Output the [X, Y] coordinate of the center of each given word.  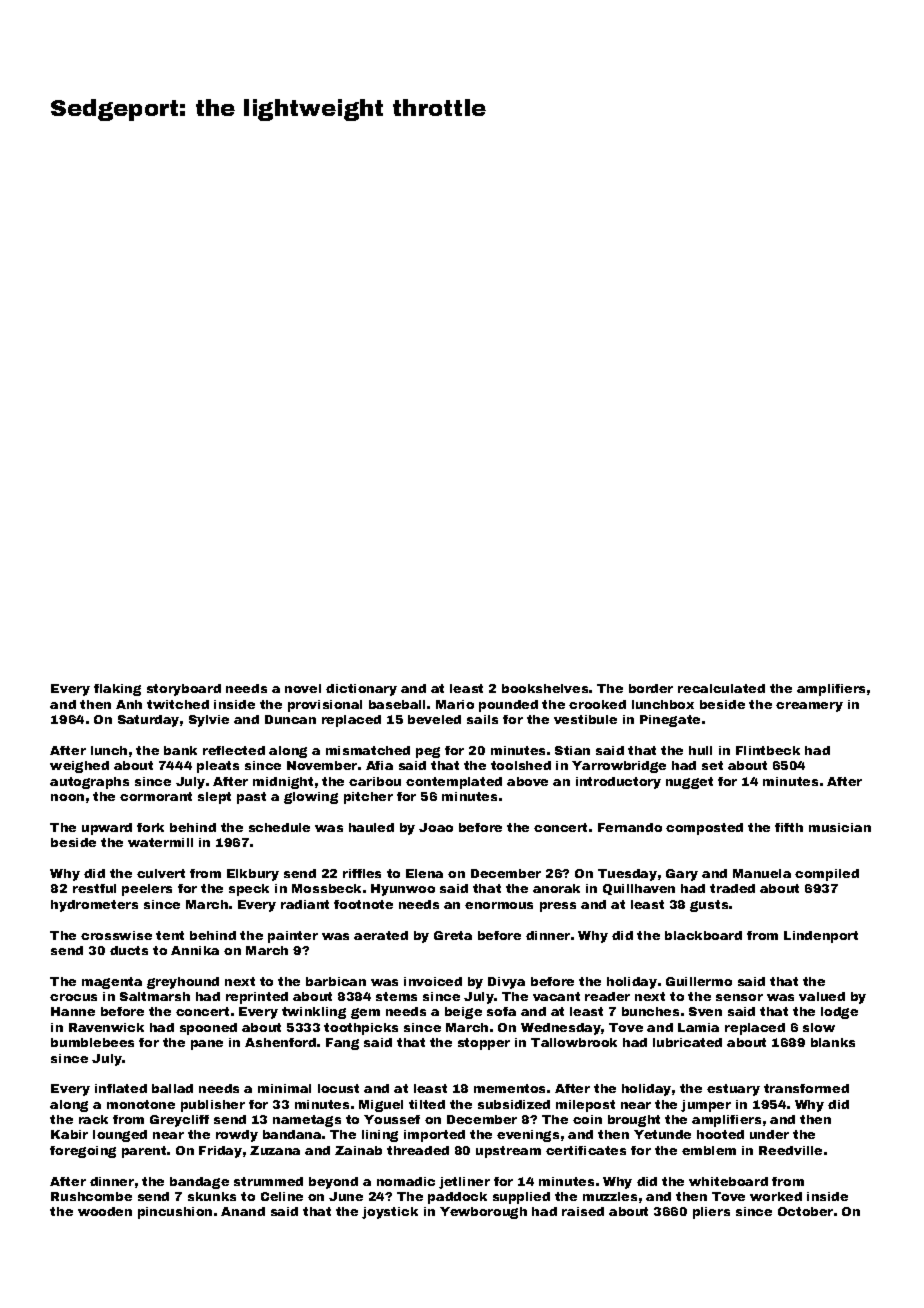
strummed [268, 1181]
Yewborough [483, 1213]
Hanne [73, 1011]
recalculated [721, 688]
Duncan [290, 719]
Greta [453, 935]
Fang [342, 1044]
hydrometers [94, 906]
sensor [739, 997]
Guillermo [699, 981]
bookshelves [545, 688]
